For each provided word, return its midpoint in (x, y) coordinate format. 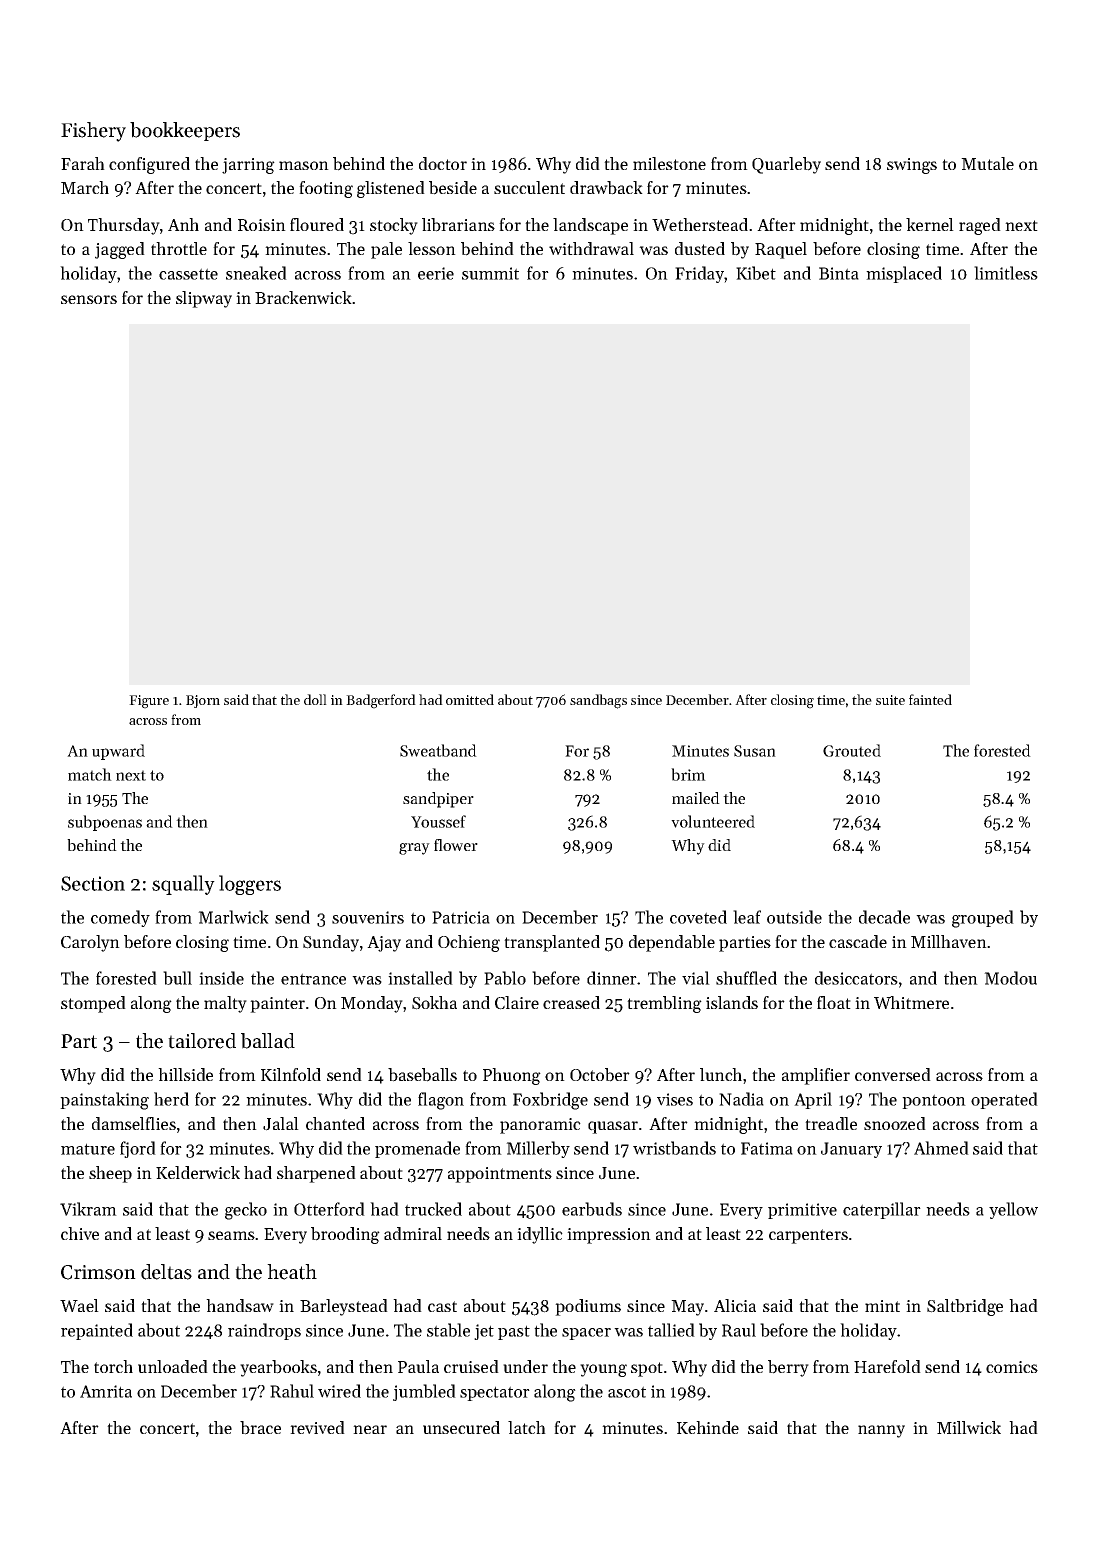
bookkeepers (185, 131)
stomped (93, 1004)
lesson (432, 248)
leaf (747, 917)
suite (890, 700)
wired (339, 1391)
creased (571, 1002)
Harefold (887, 1366)
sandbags (598, 701)
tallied (671, 1330)
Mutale (987, 163)
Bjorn (203, 701)
